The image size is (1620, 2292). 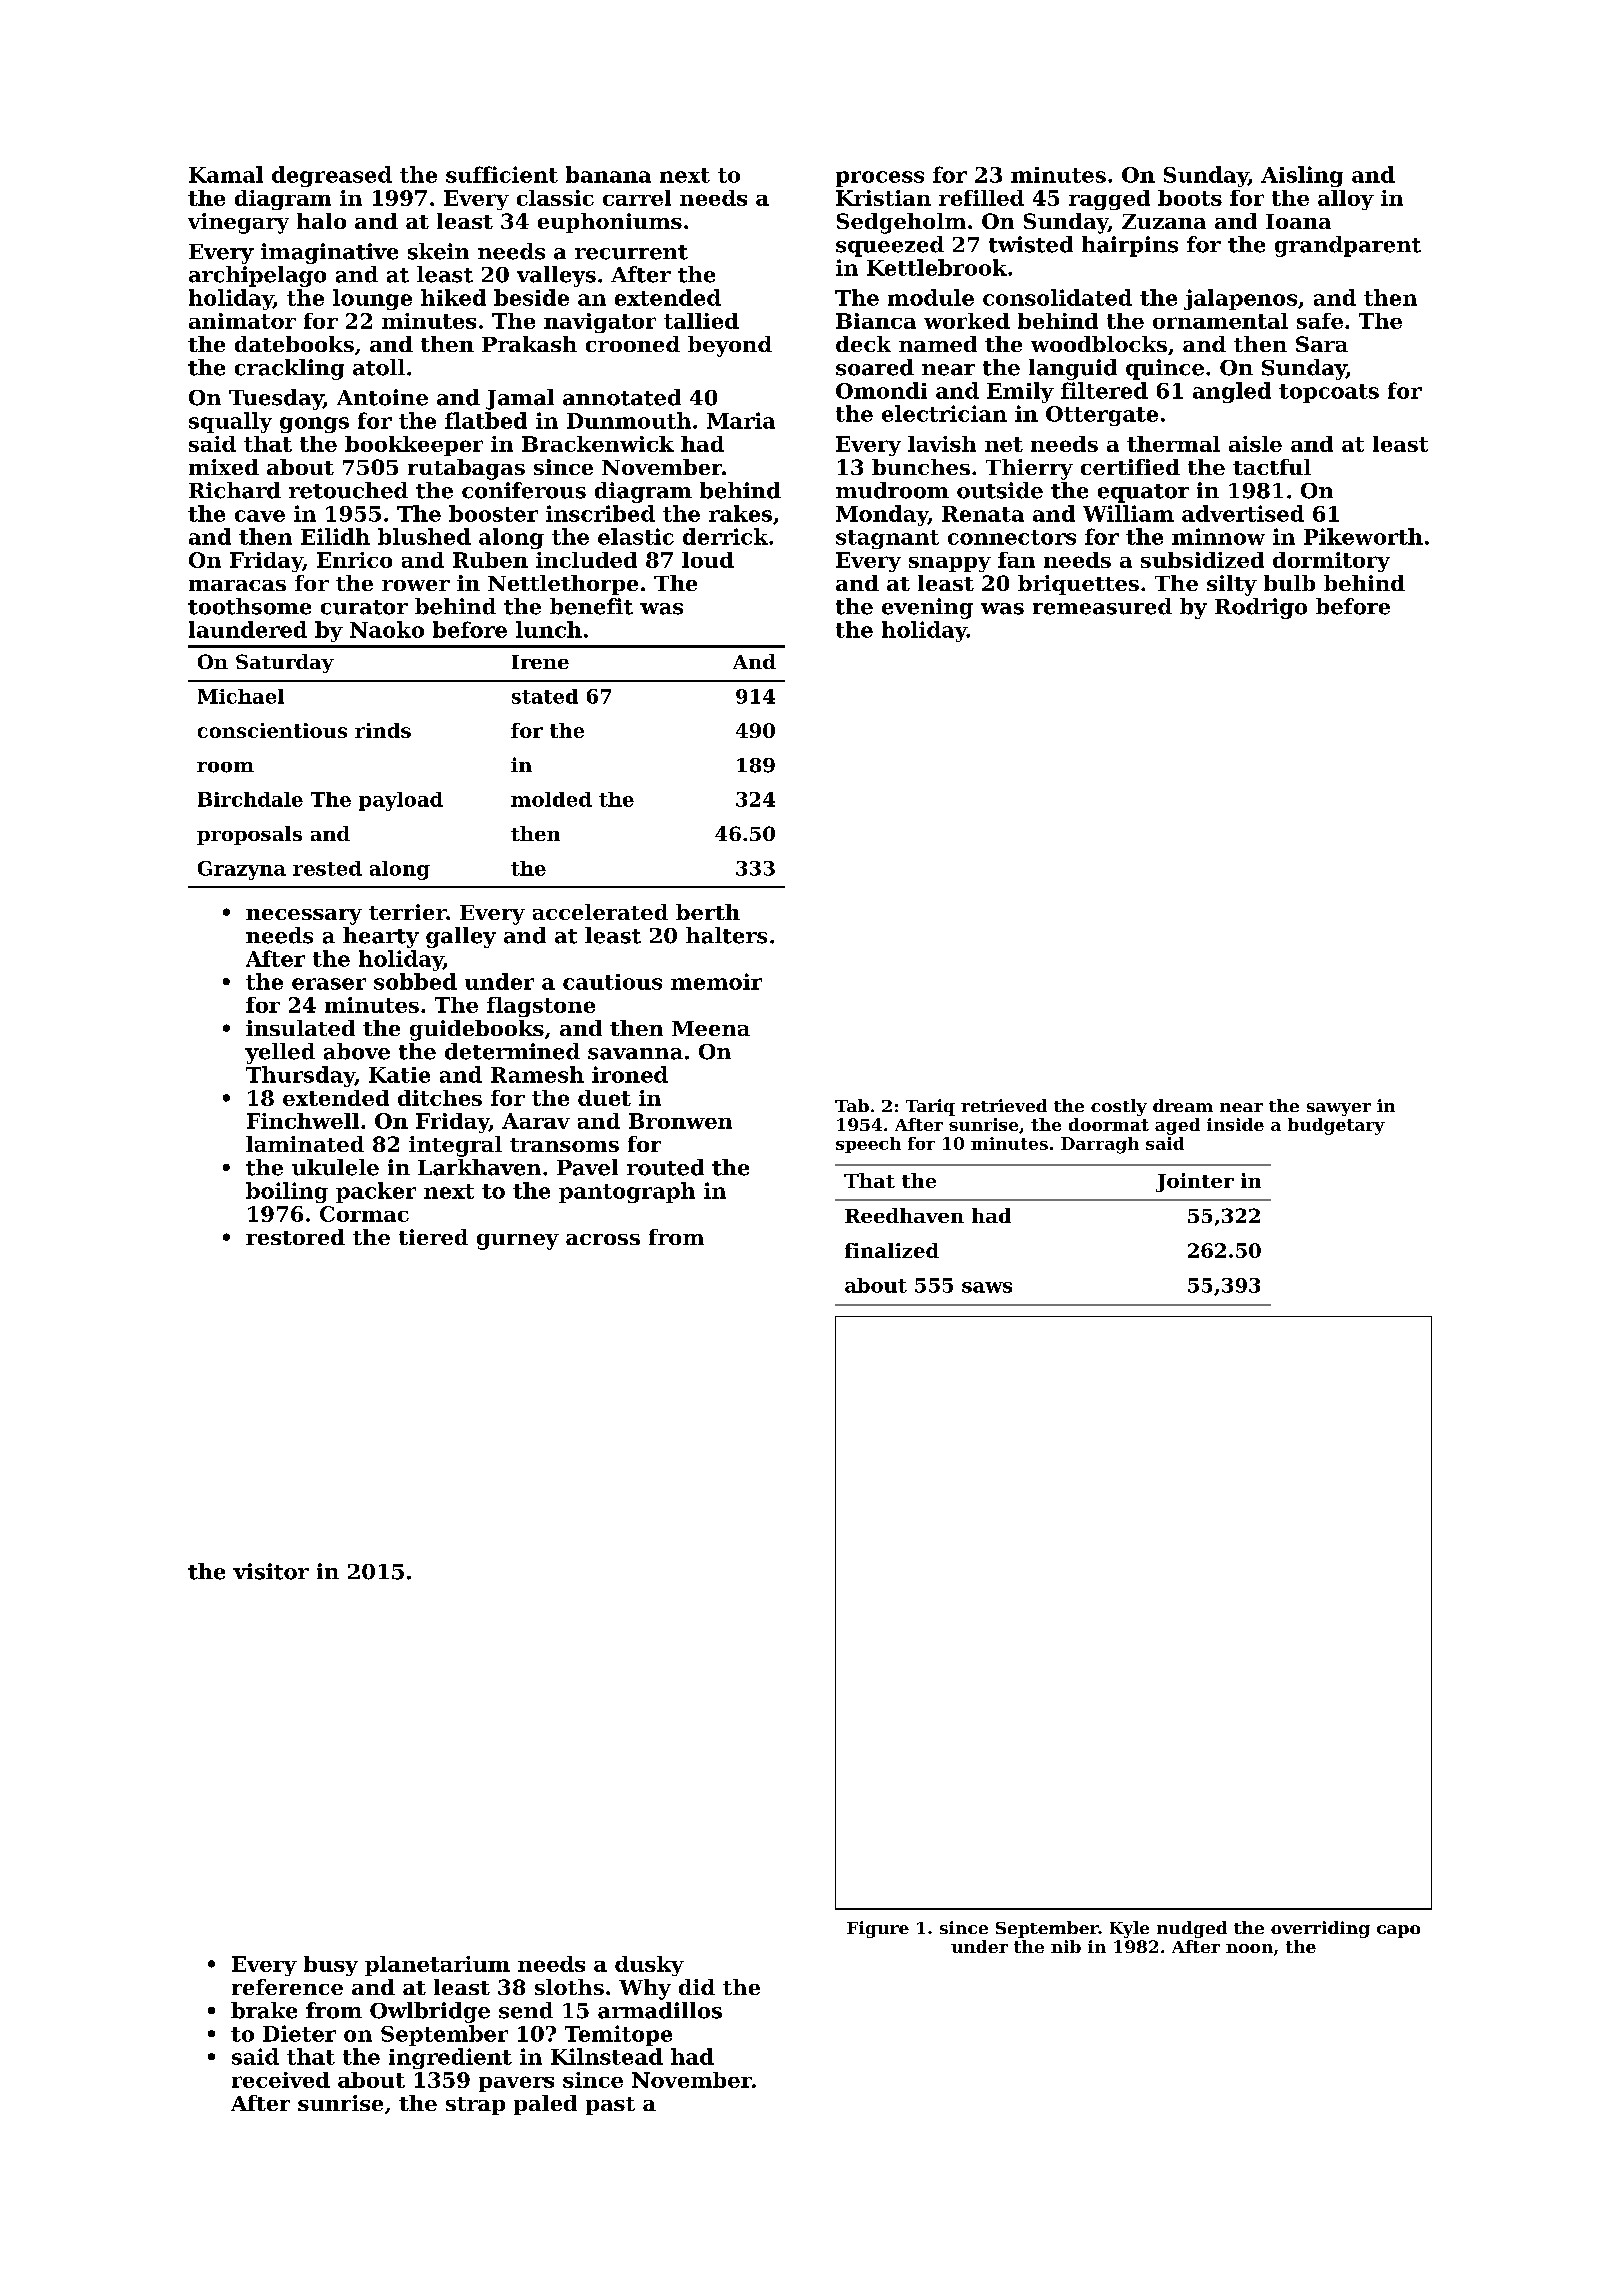 What do you see at coordinates (226, 174) in the screenshot?
I see `Kamal` at bounding box center [226, 174].
